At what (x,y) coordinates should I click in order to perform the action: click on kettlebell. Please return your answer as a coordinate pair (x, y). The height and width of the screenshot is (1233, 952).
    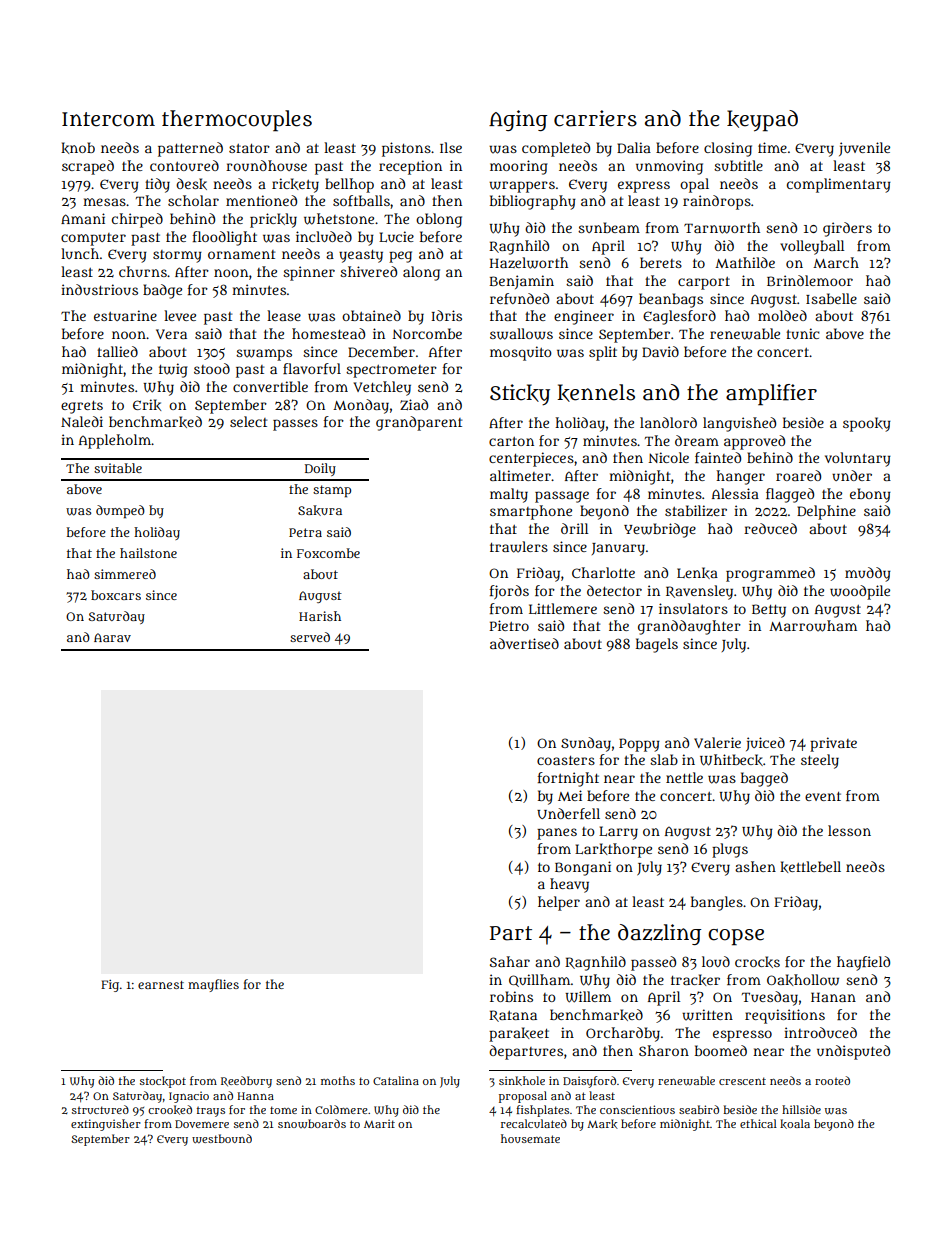
    Looking at the image, I should click on (810, 867).
